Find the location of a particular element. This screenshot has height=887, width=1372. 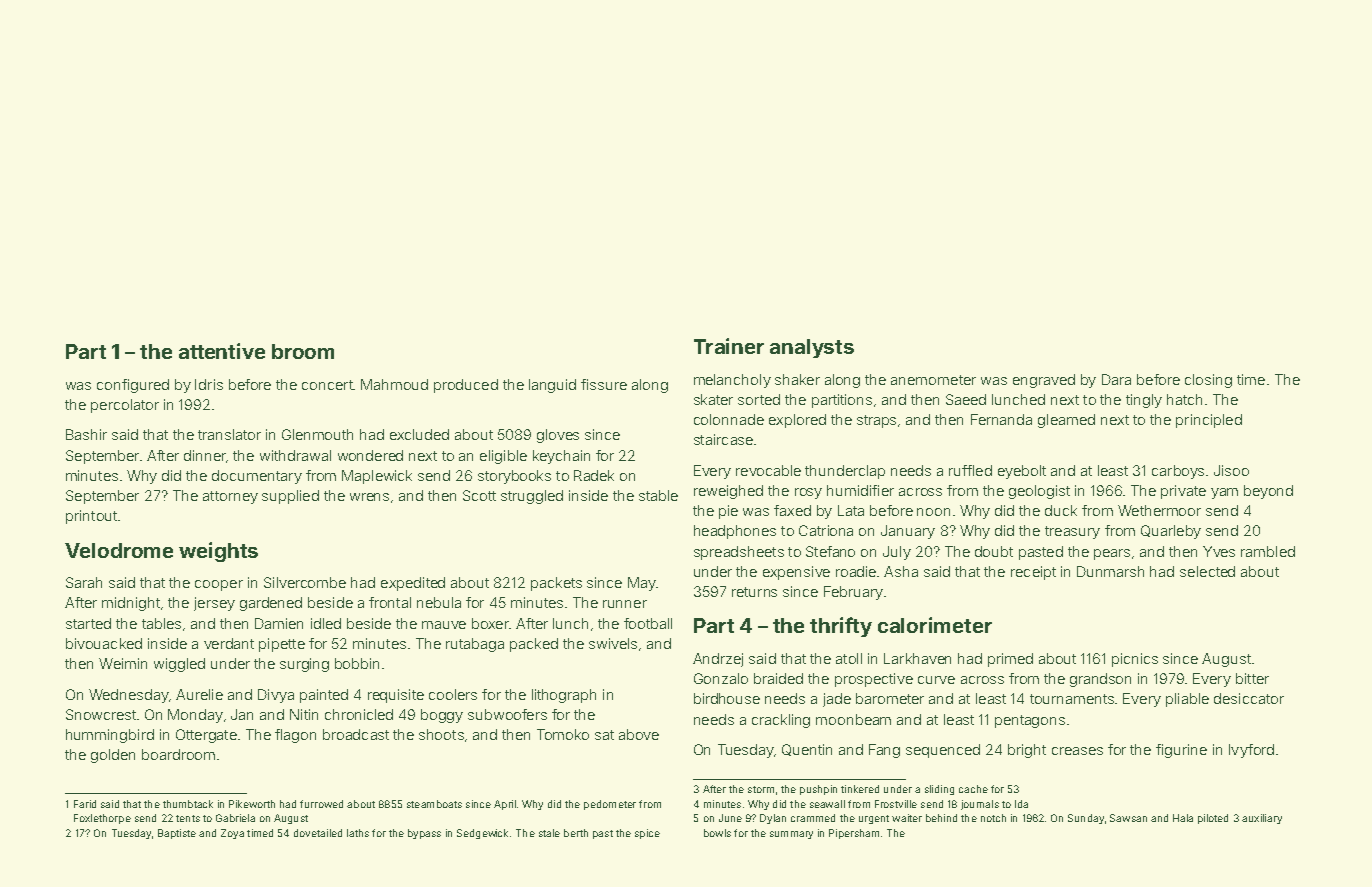

seawall is located at coordinates (827, 804).
